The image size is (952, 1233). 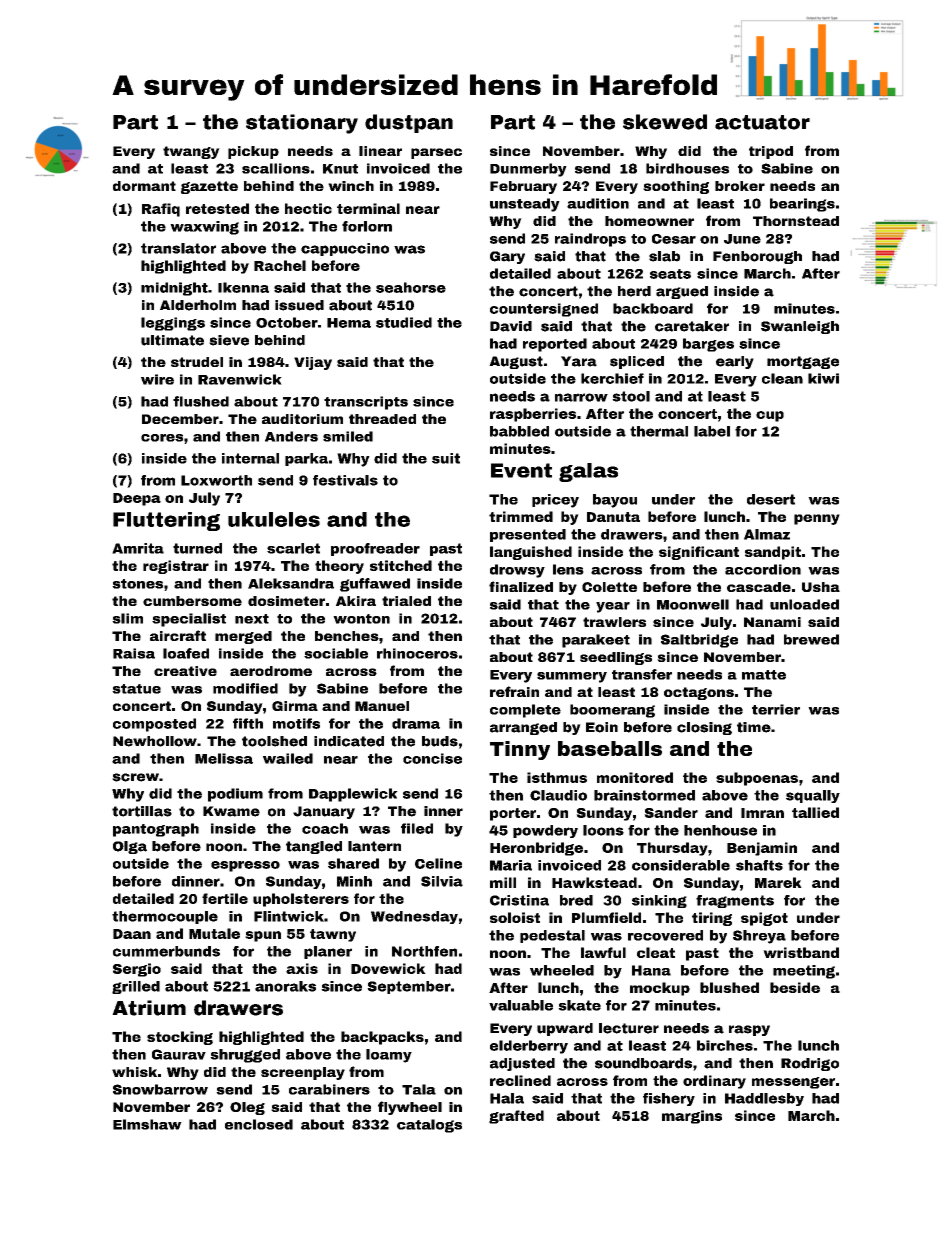 What do you see at coordinates (135, 777) in the screenshot?
I see `screw` at bounding box center [135, 777].
